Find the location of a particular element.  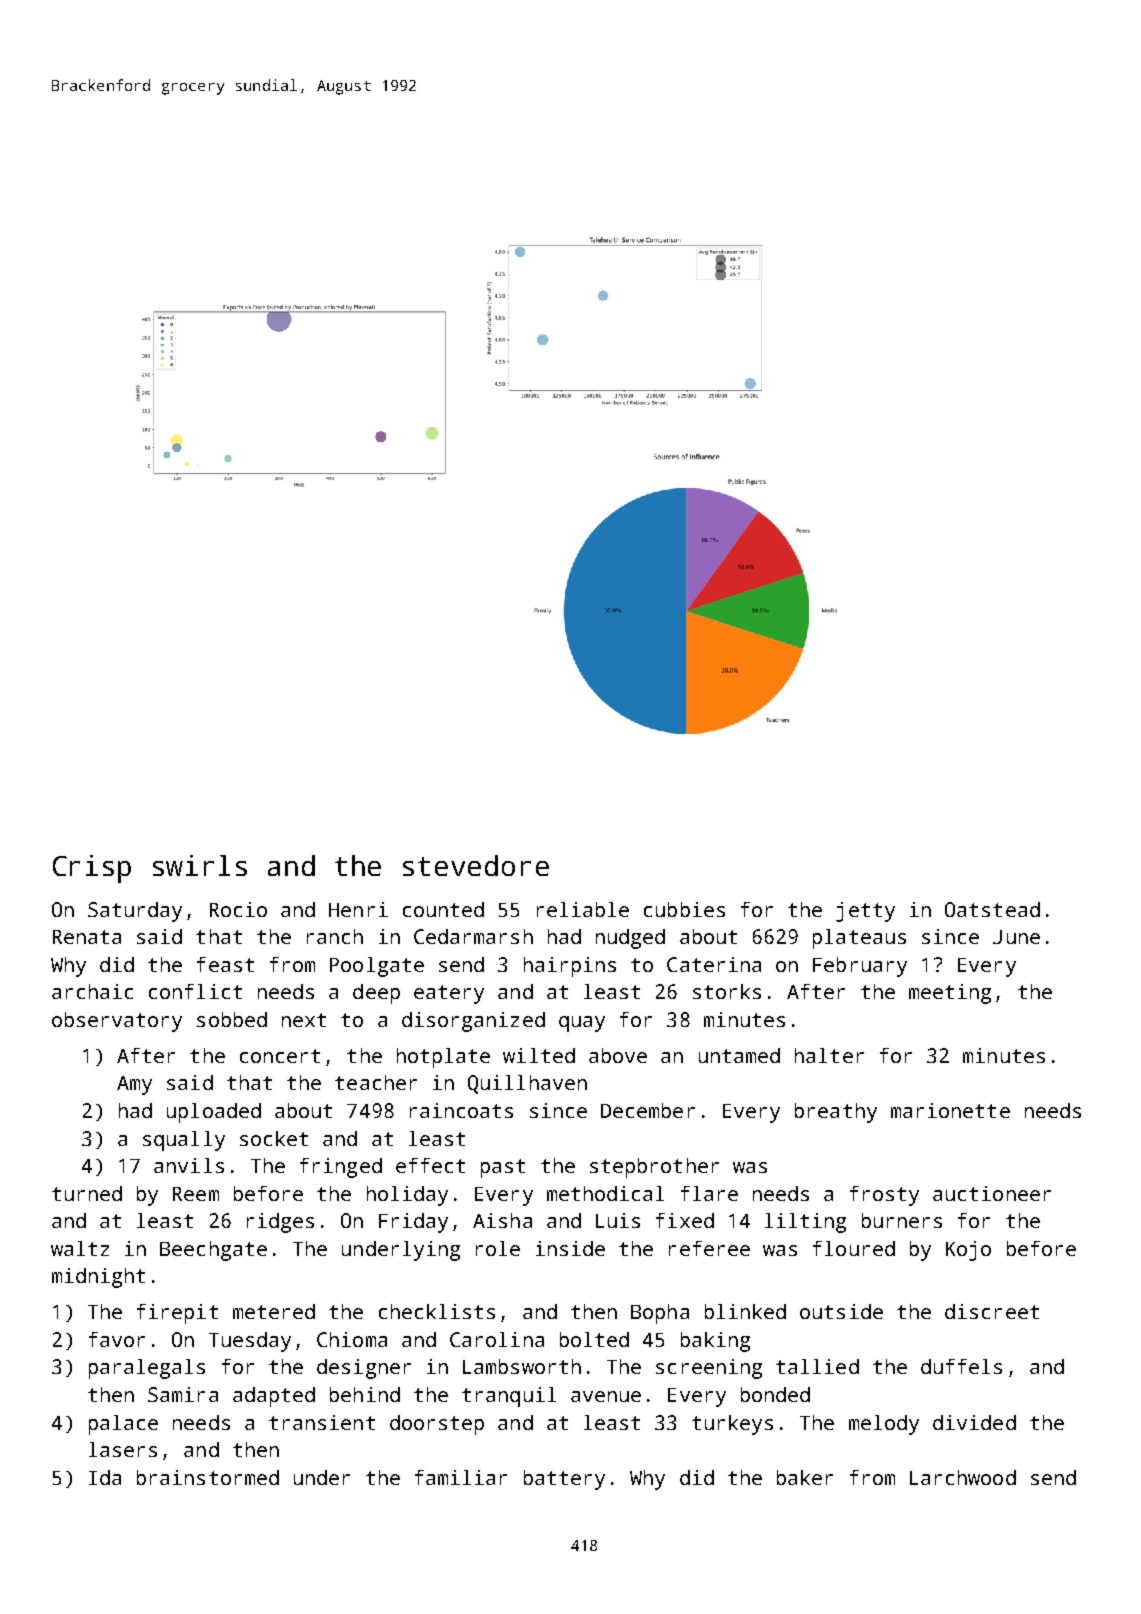

frosty is located at coordinates (884, 1196).
